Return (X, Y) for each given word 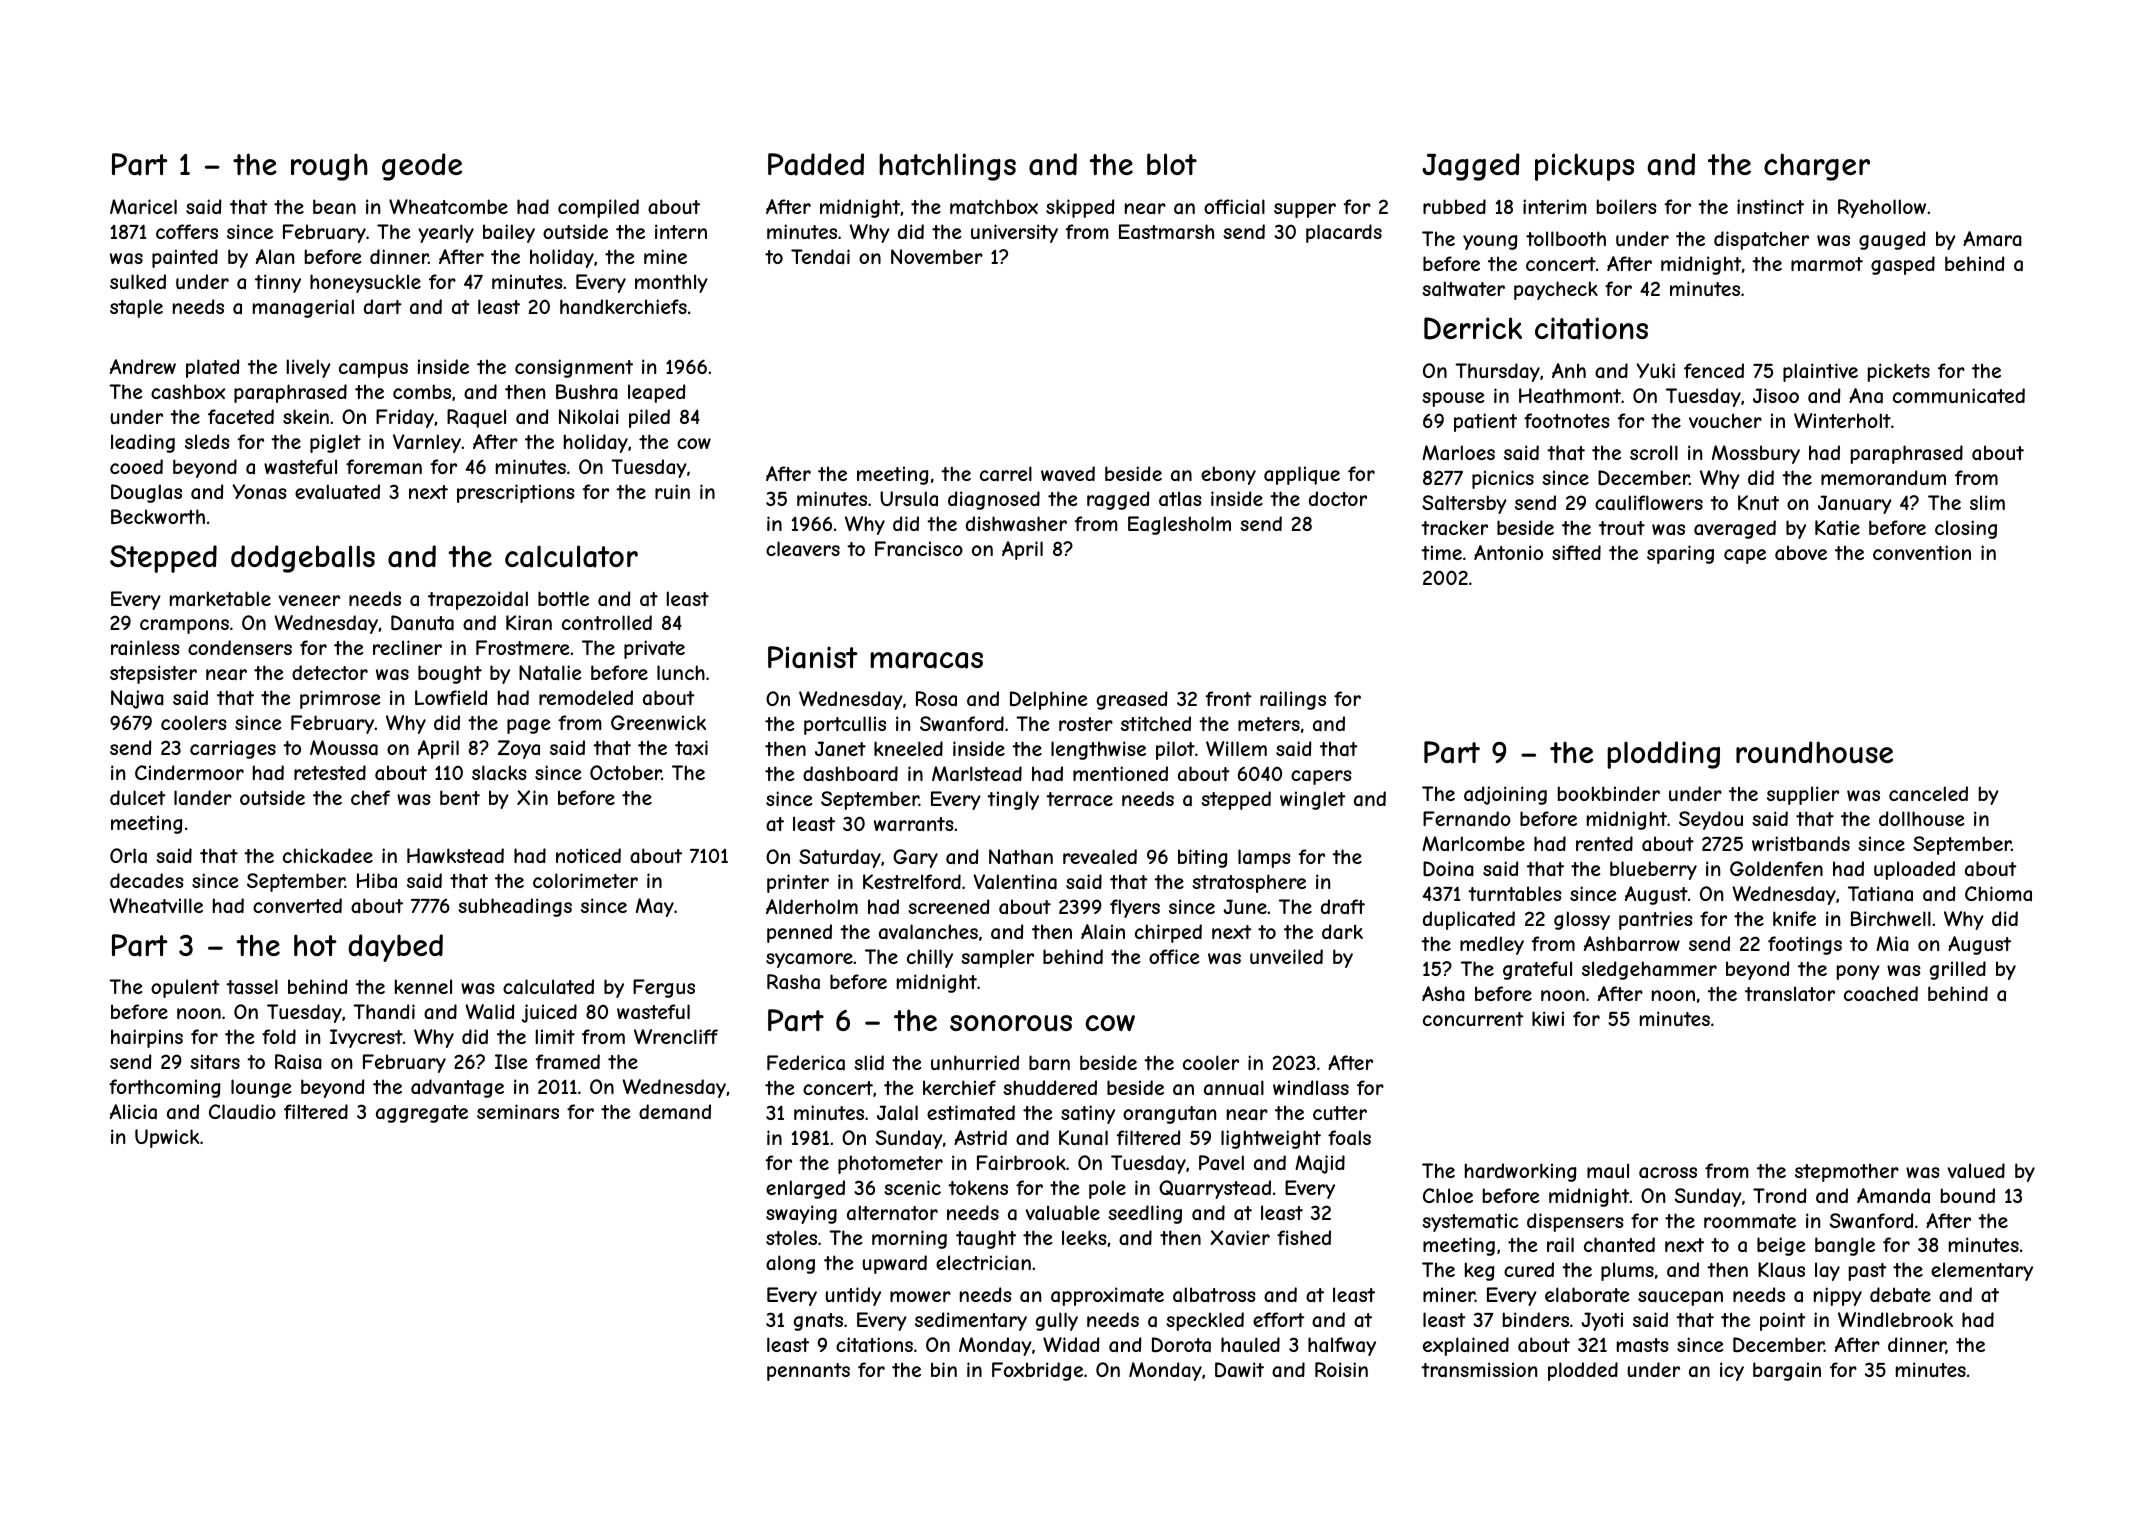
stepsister (153, 674)
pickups (1584, 167)
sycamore (809, 960)
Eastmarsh (1166, 232)
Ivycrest (366, 1038)
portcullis (845, 725)
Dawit (1239, 1370)
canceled (1928, 793)
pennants (808, 1372)
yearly (446, 233)
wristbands (1801, 844)
